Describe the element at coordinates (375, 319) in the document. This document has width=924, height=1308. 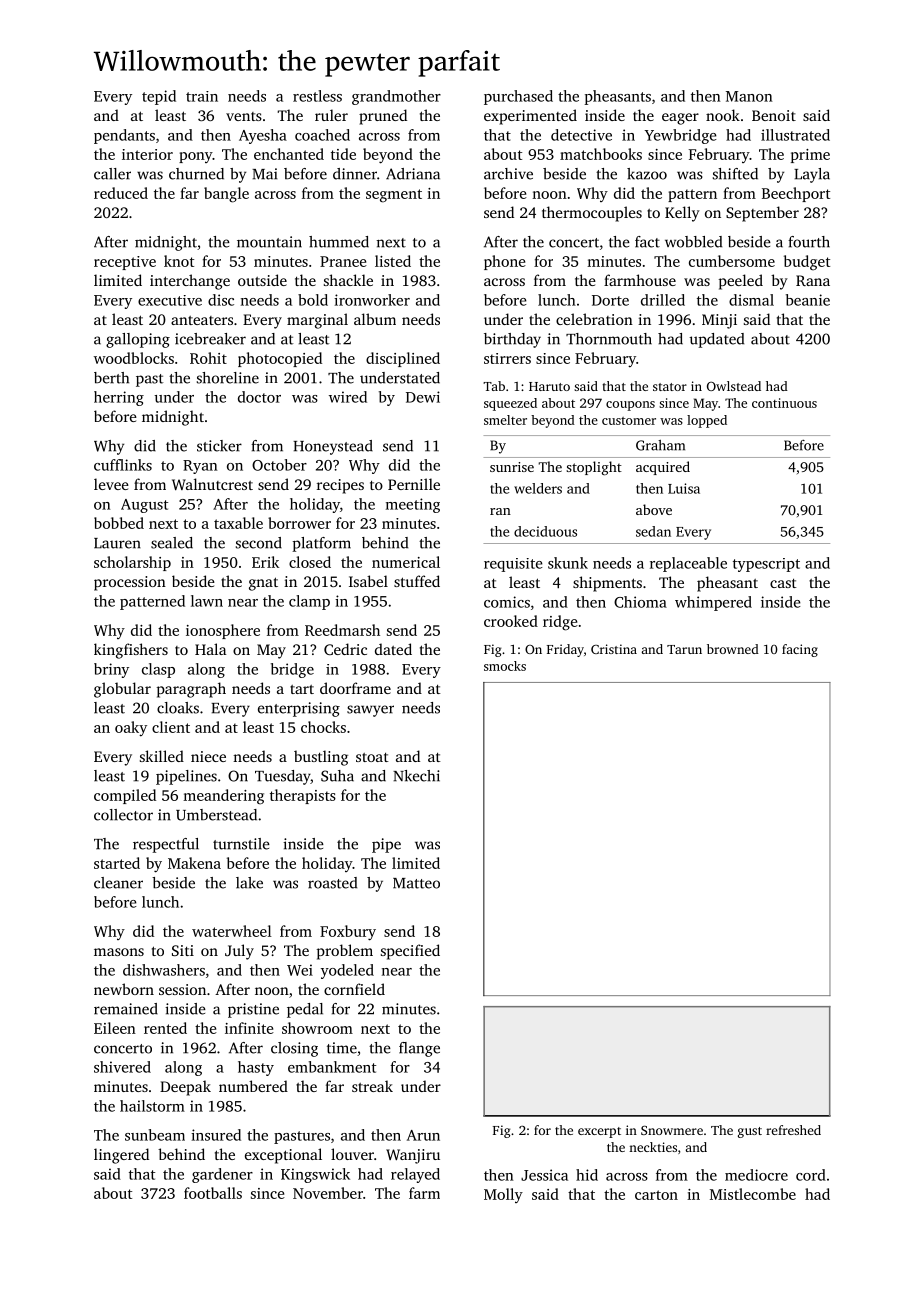
I see `album` at that location.
